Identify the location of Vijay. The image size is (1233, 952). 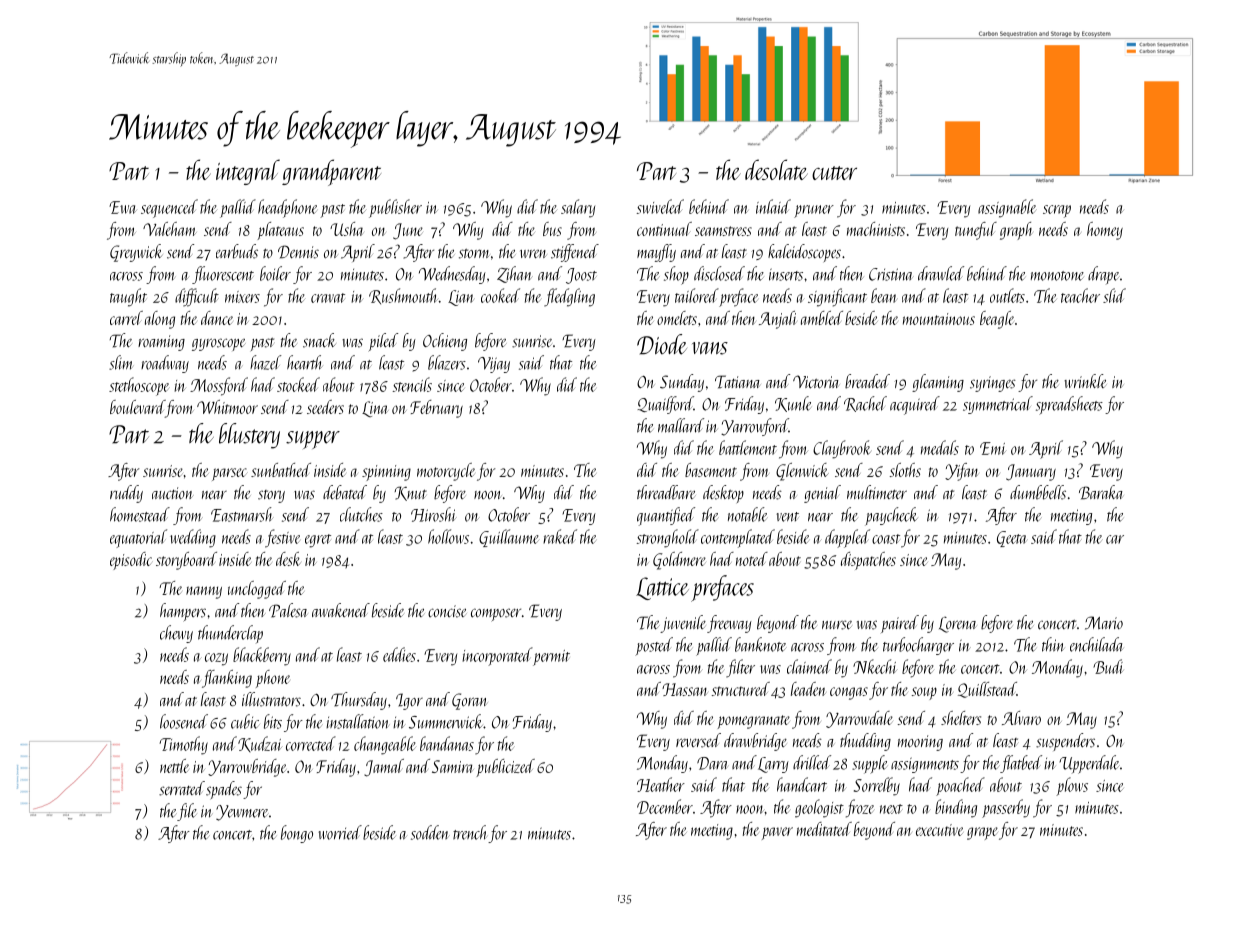
(494, 365).
